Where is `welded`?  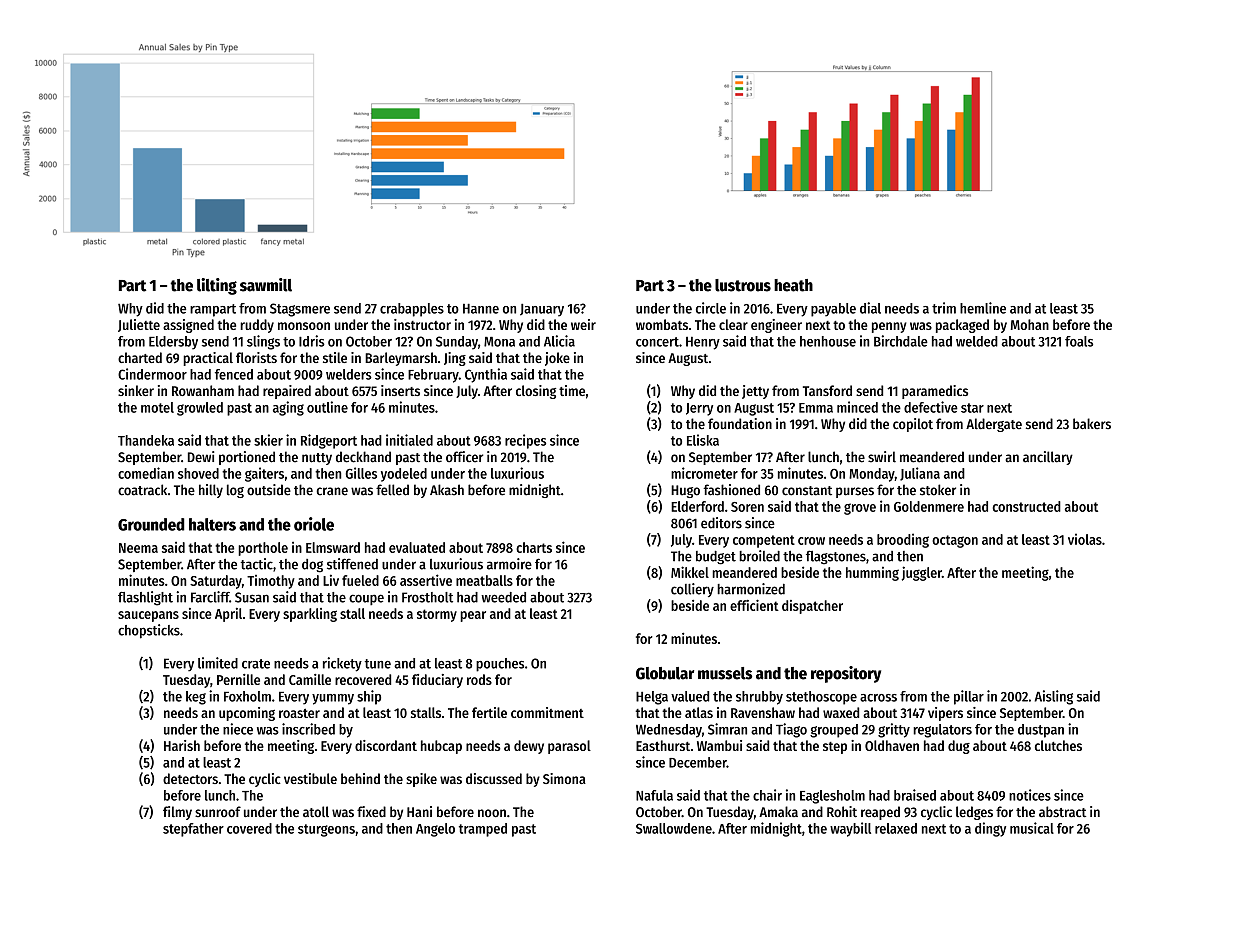 welded is located at coordinates (977, 341).
